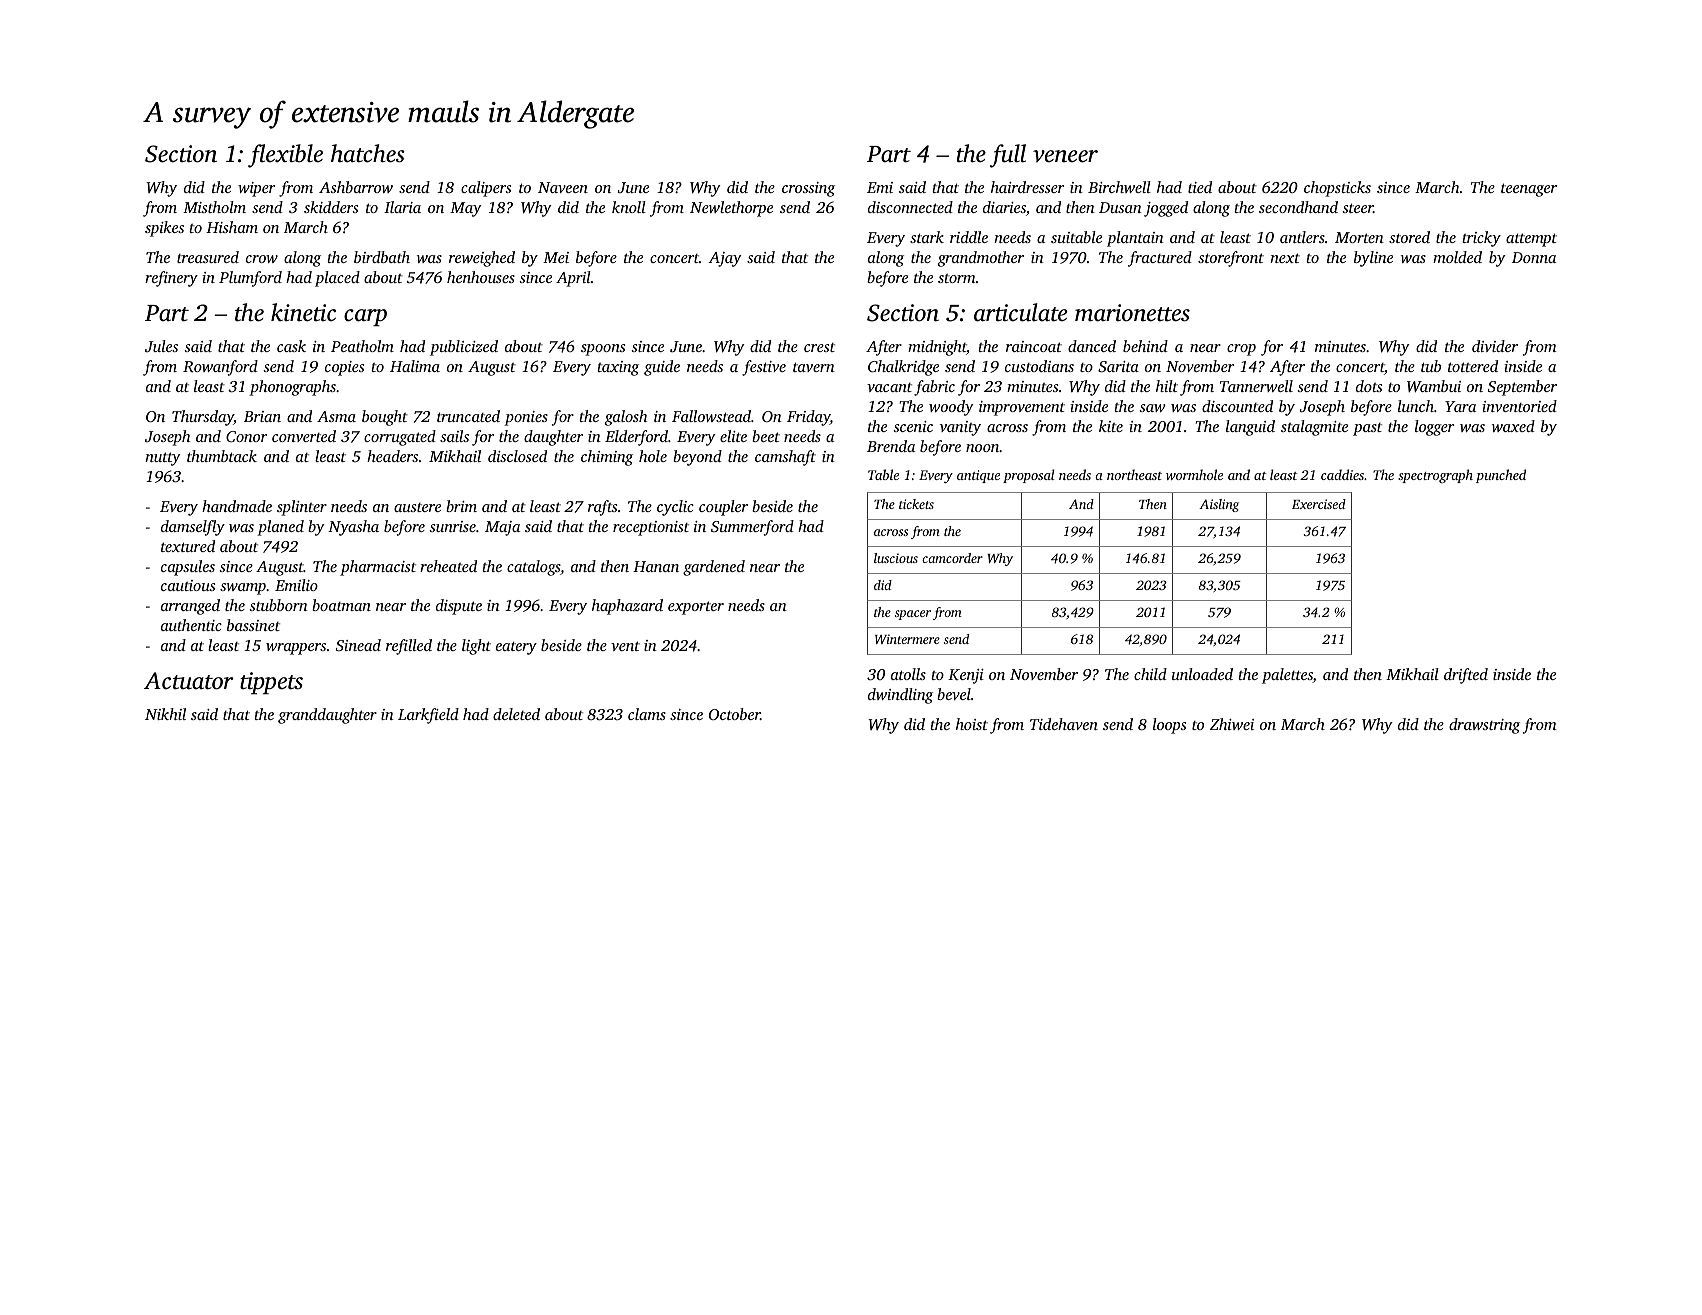 This document has height=1315, width=1702. What do you see at coordinates (1008, 156) in the document?
I see `full` at bounding box center [1008, 156].
